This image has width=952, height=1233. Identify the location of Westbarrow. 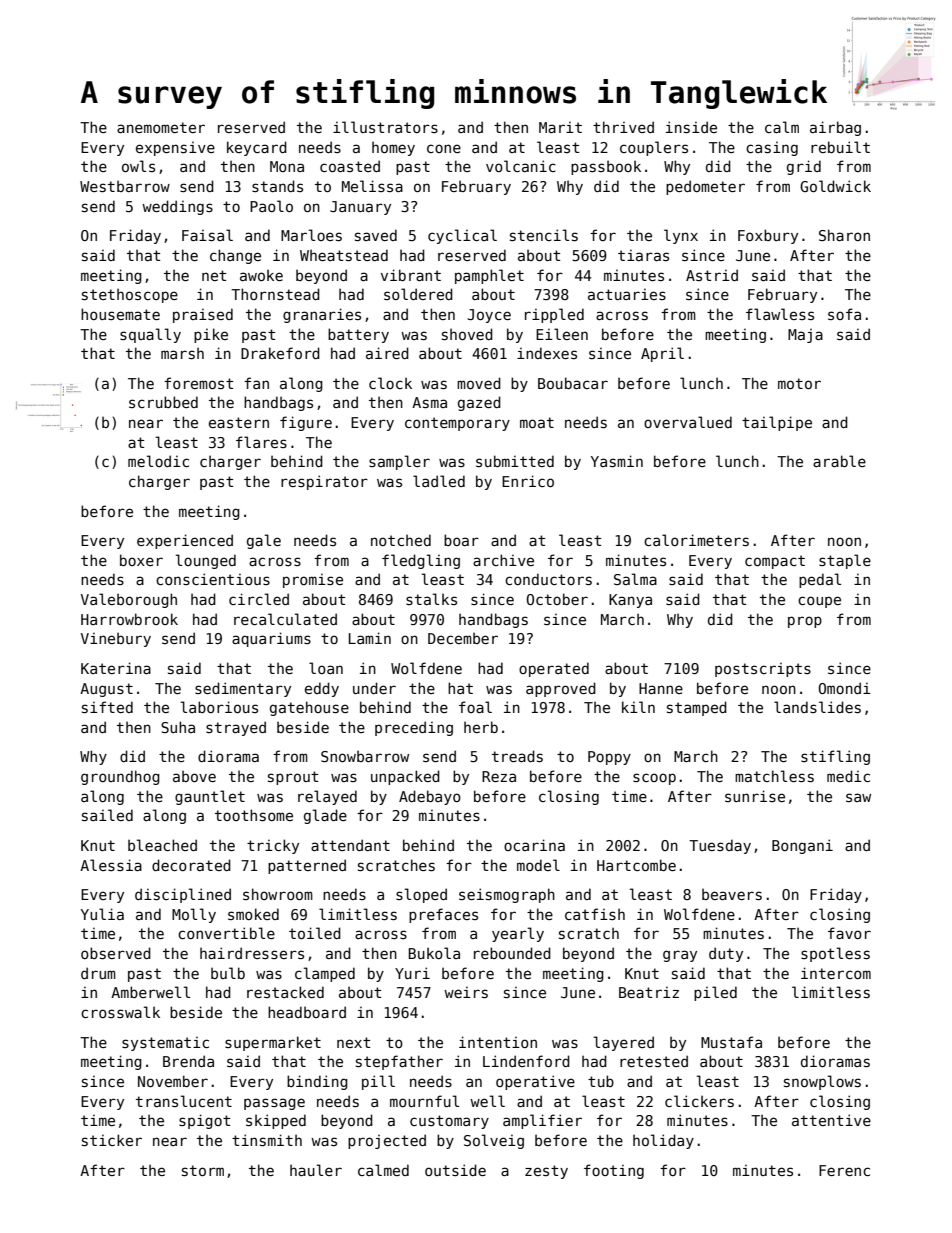
(125, 186).
